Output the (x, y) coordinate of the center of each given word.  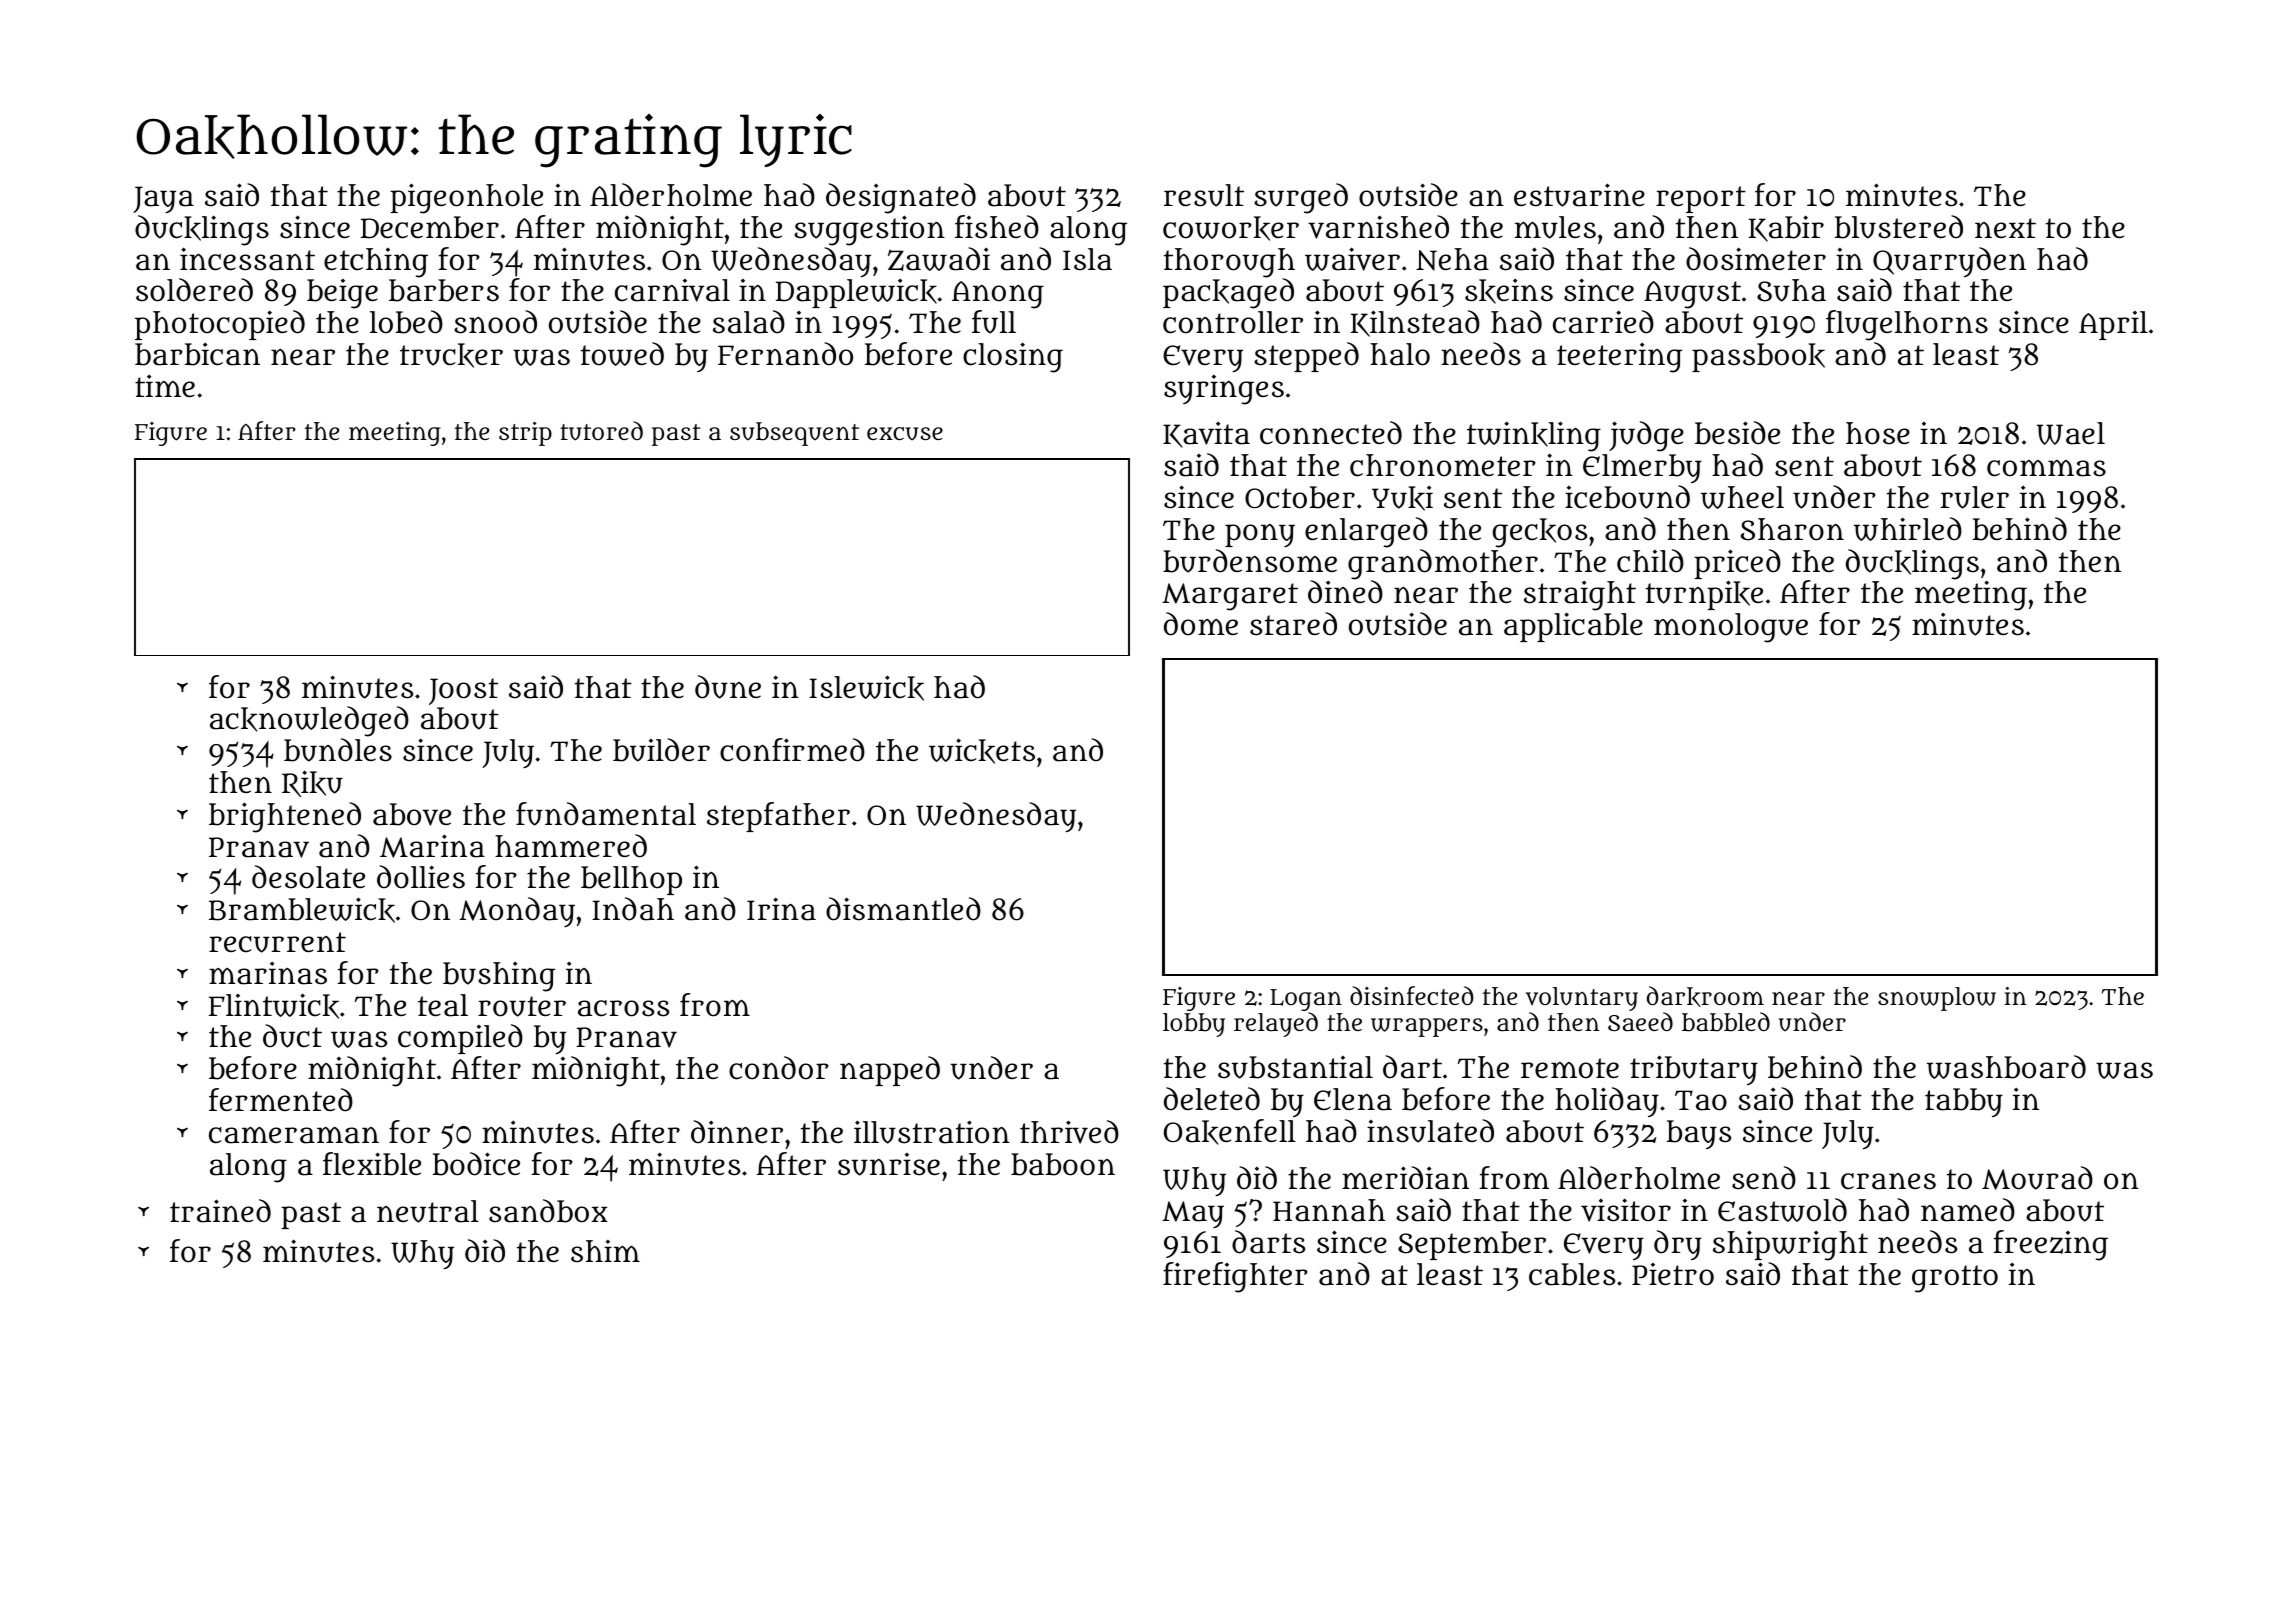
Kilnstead (1415, 323)
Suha (1791, 290)
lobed (406, 322)
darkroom (1705, 996)
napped (890, 1071)
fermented (281, 1100)
